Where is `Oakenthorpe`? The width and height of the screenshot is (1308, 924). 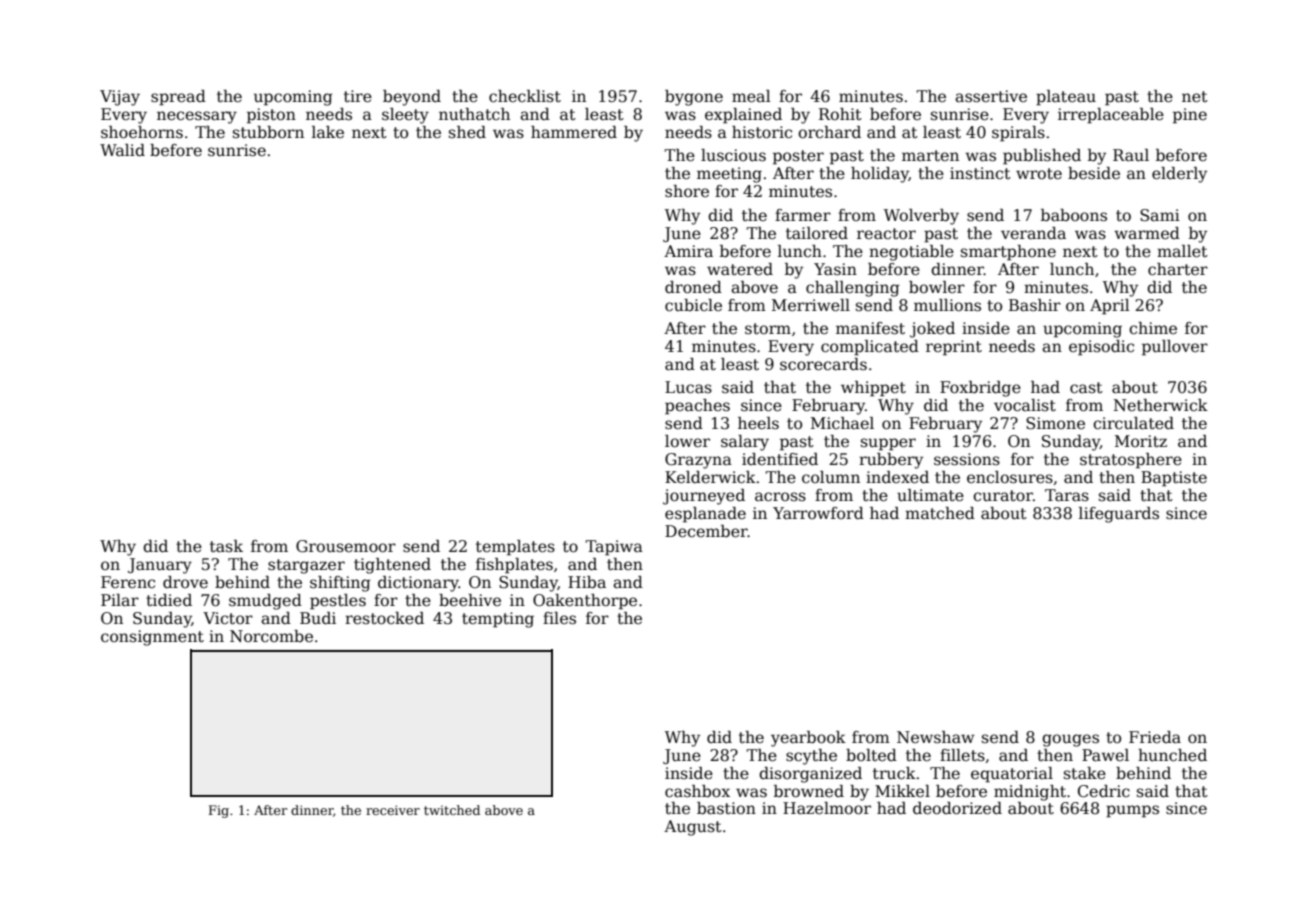 Oakenthorpe is located at coordinates (585, 602).
